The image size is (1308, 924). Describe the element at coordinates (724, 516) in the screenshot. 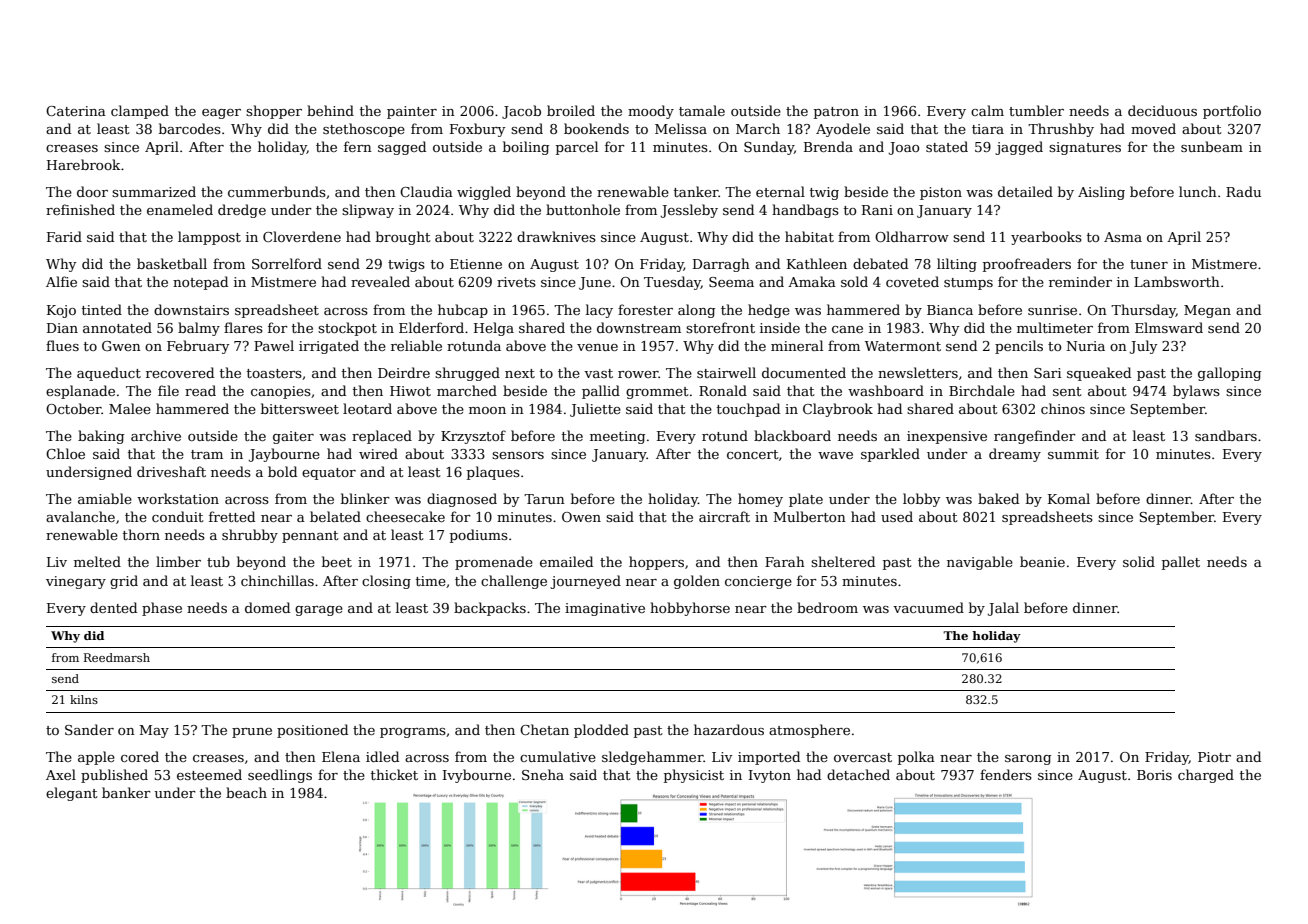

I see `aircraft` at that location.
